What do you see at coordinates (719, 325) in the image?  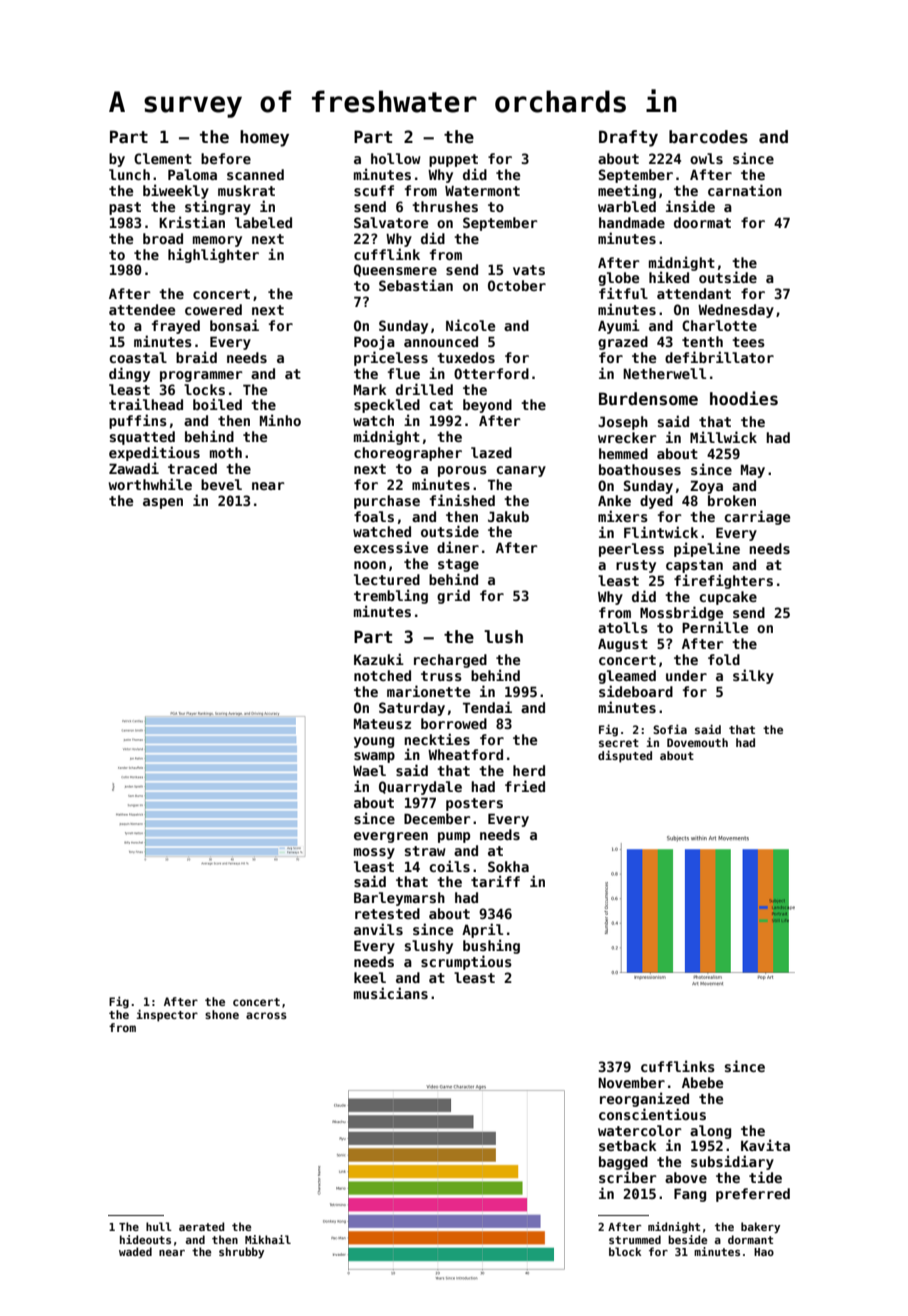 I see `Charlotte` at bounding box center [719, 325].
